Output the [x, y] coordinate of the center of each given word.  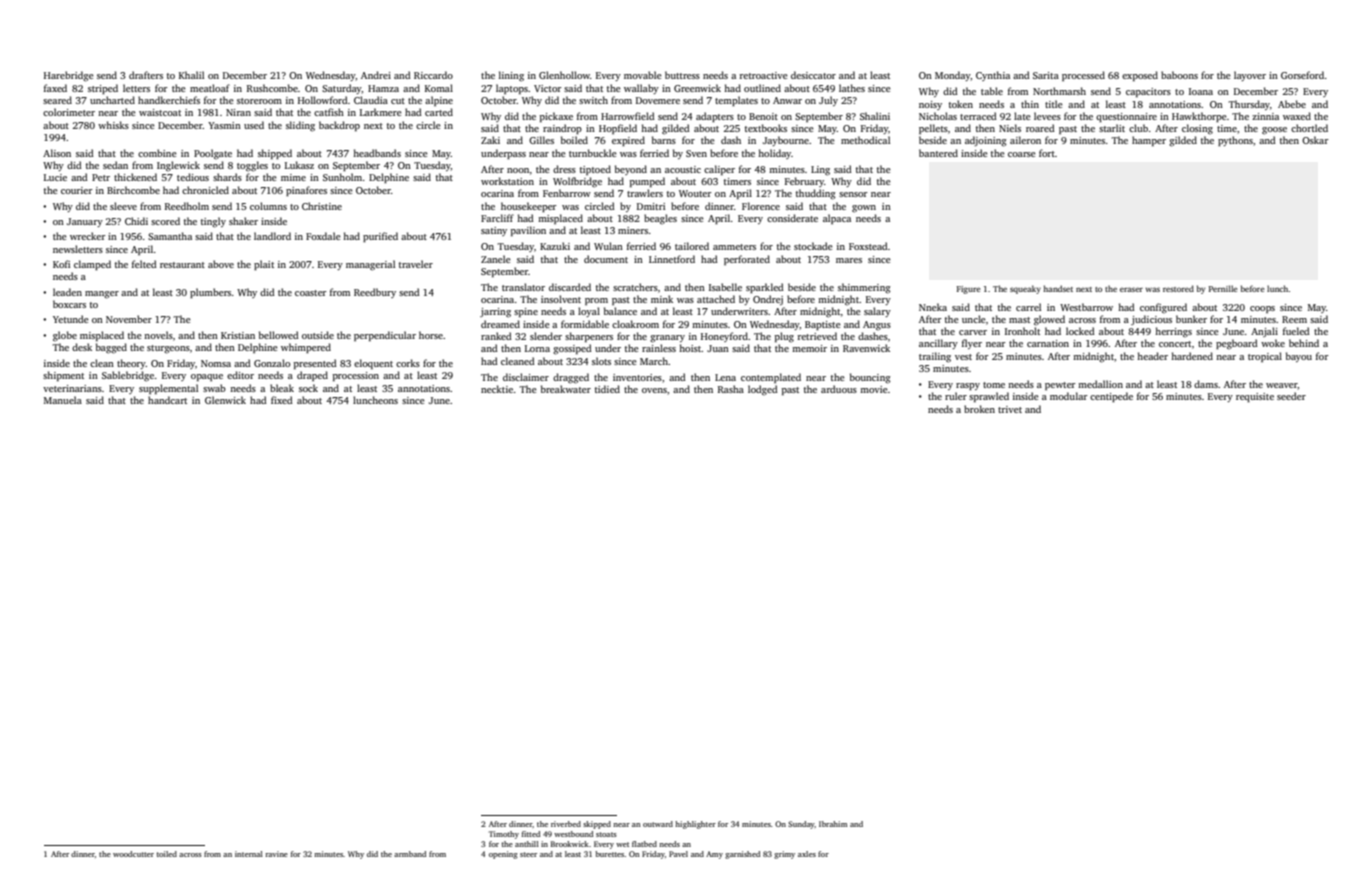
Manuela [63, 400]
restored [1178, 288]
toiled [166, 854]
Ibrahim [833, 824]
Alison [57, 153]
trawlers [645, 193]
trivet [1010, 409]
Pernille [1223, 288]
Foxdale [323, 236]
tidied [607, 389]
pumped [647, 182]
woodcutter [133, 854]
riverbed [566, 824]
